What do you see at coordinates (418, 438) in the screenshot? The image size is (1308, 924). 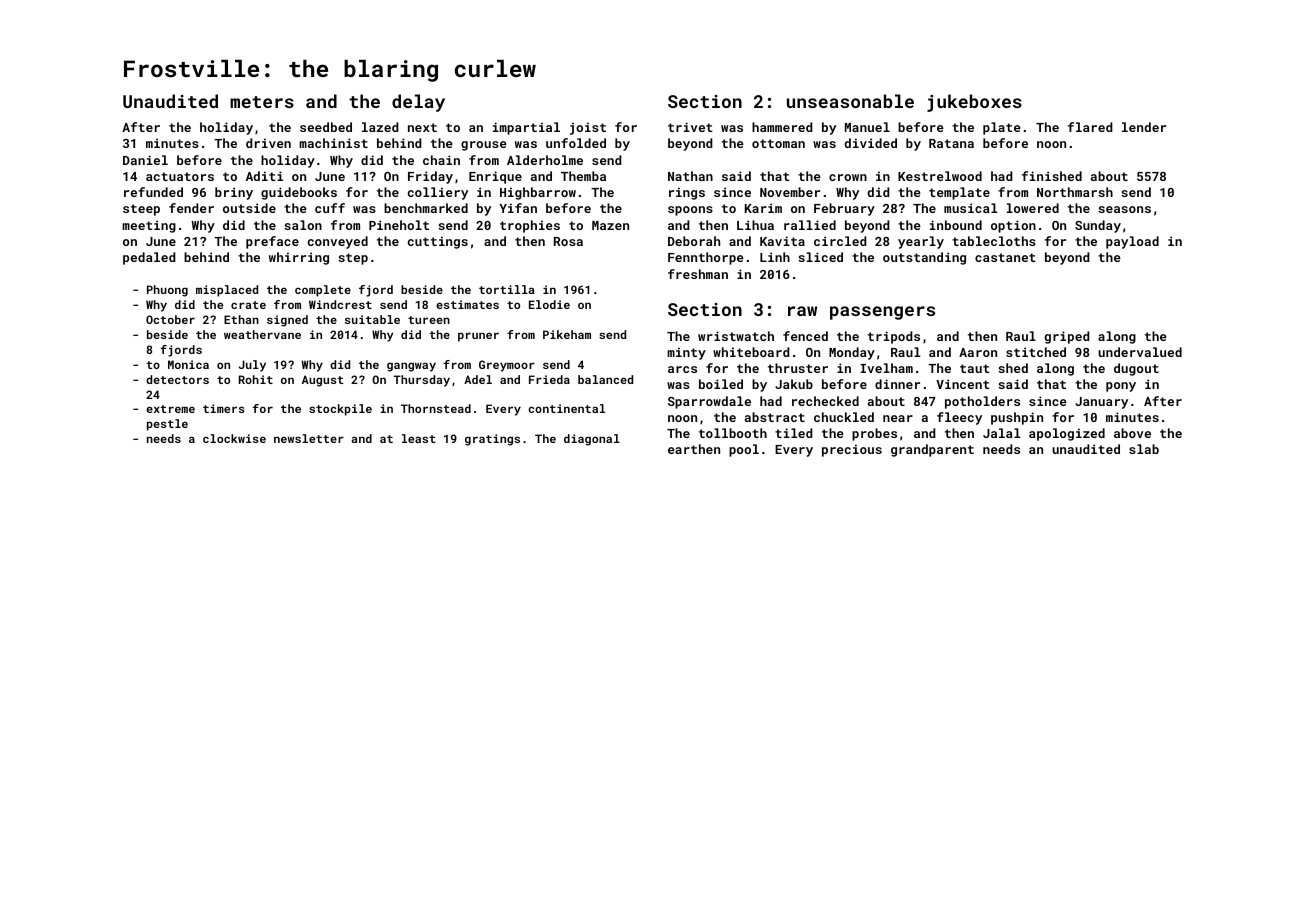 I see `least` at bounding box center [418, 438].
